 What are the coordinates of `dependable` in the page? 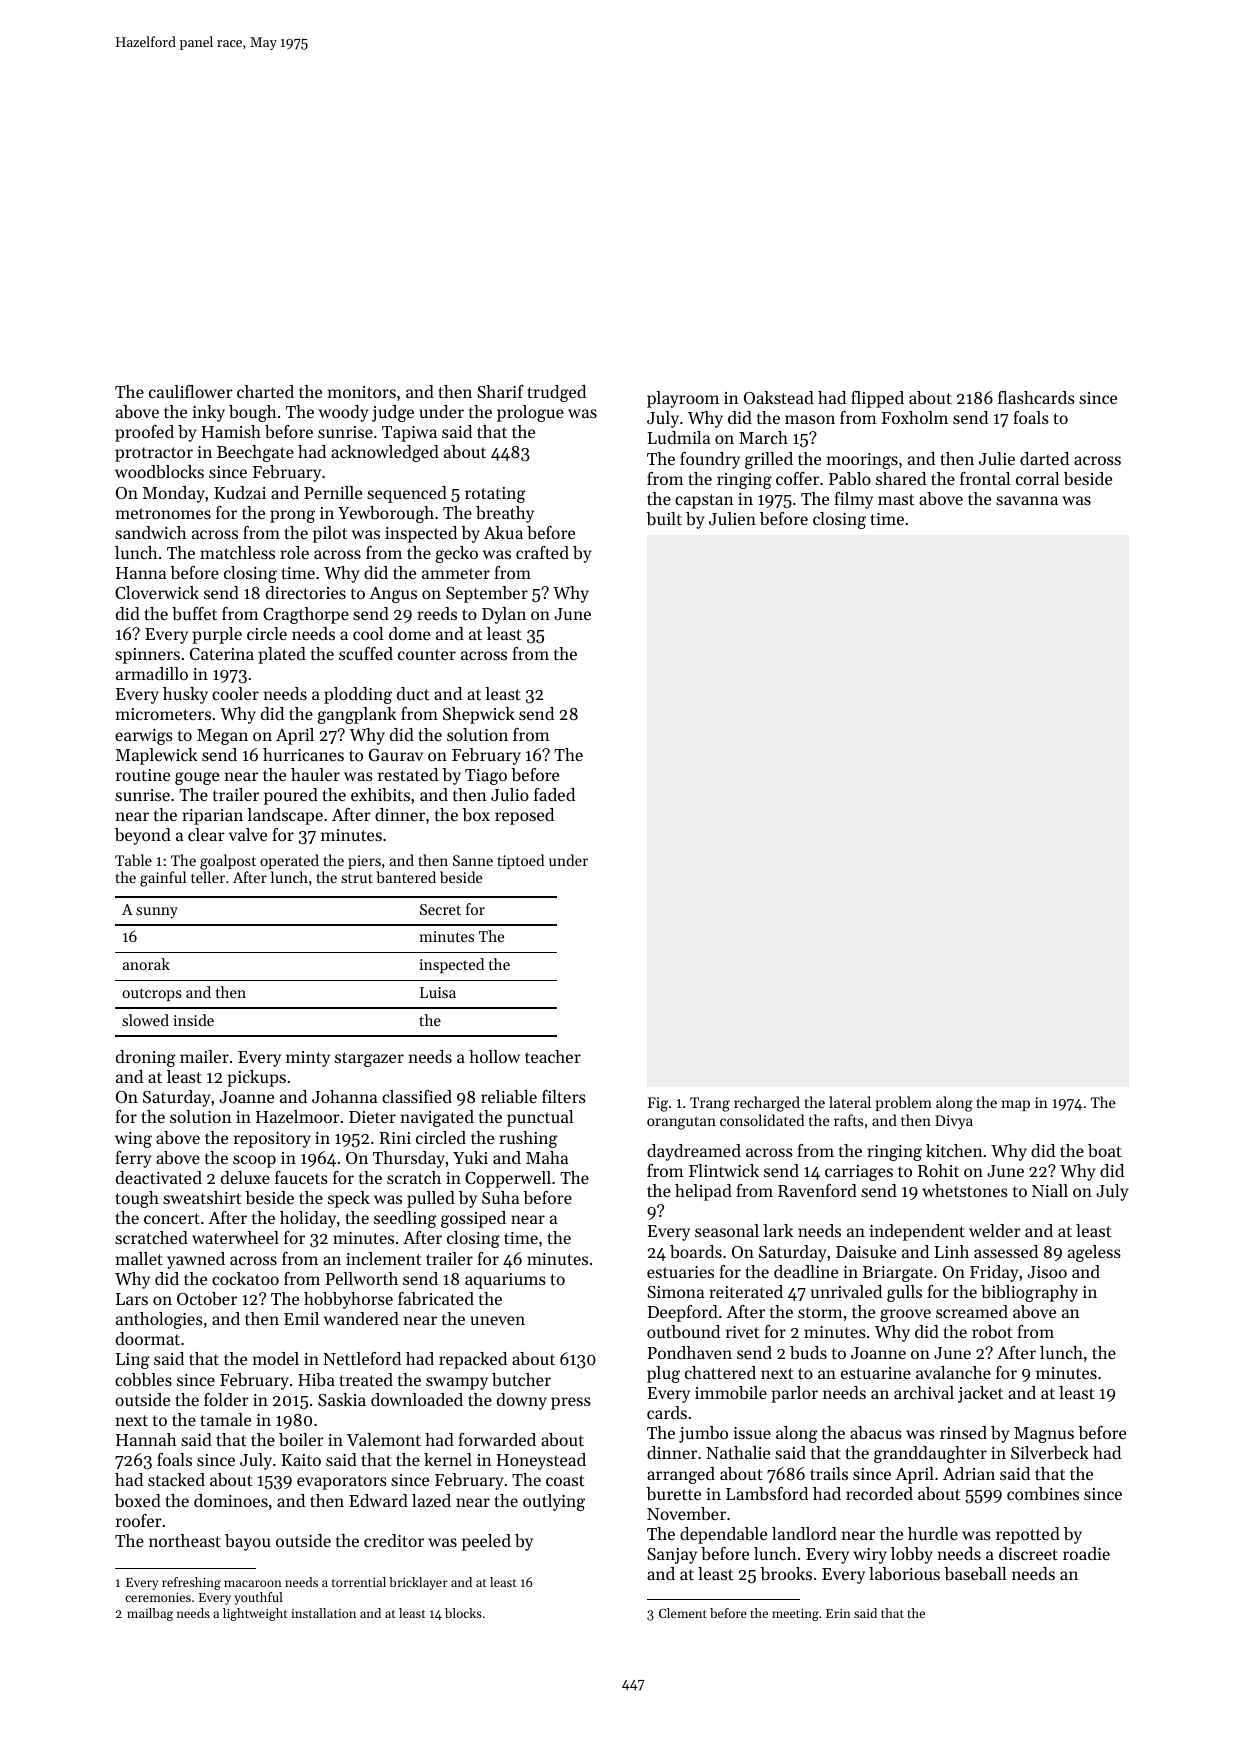 It's located at (723, 1535).
